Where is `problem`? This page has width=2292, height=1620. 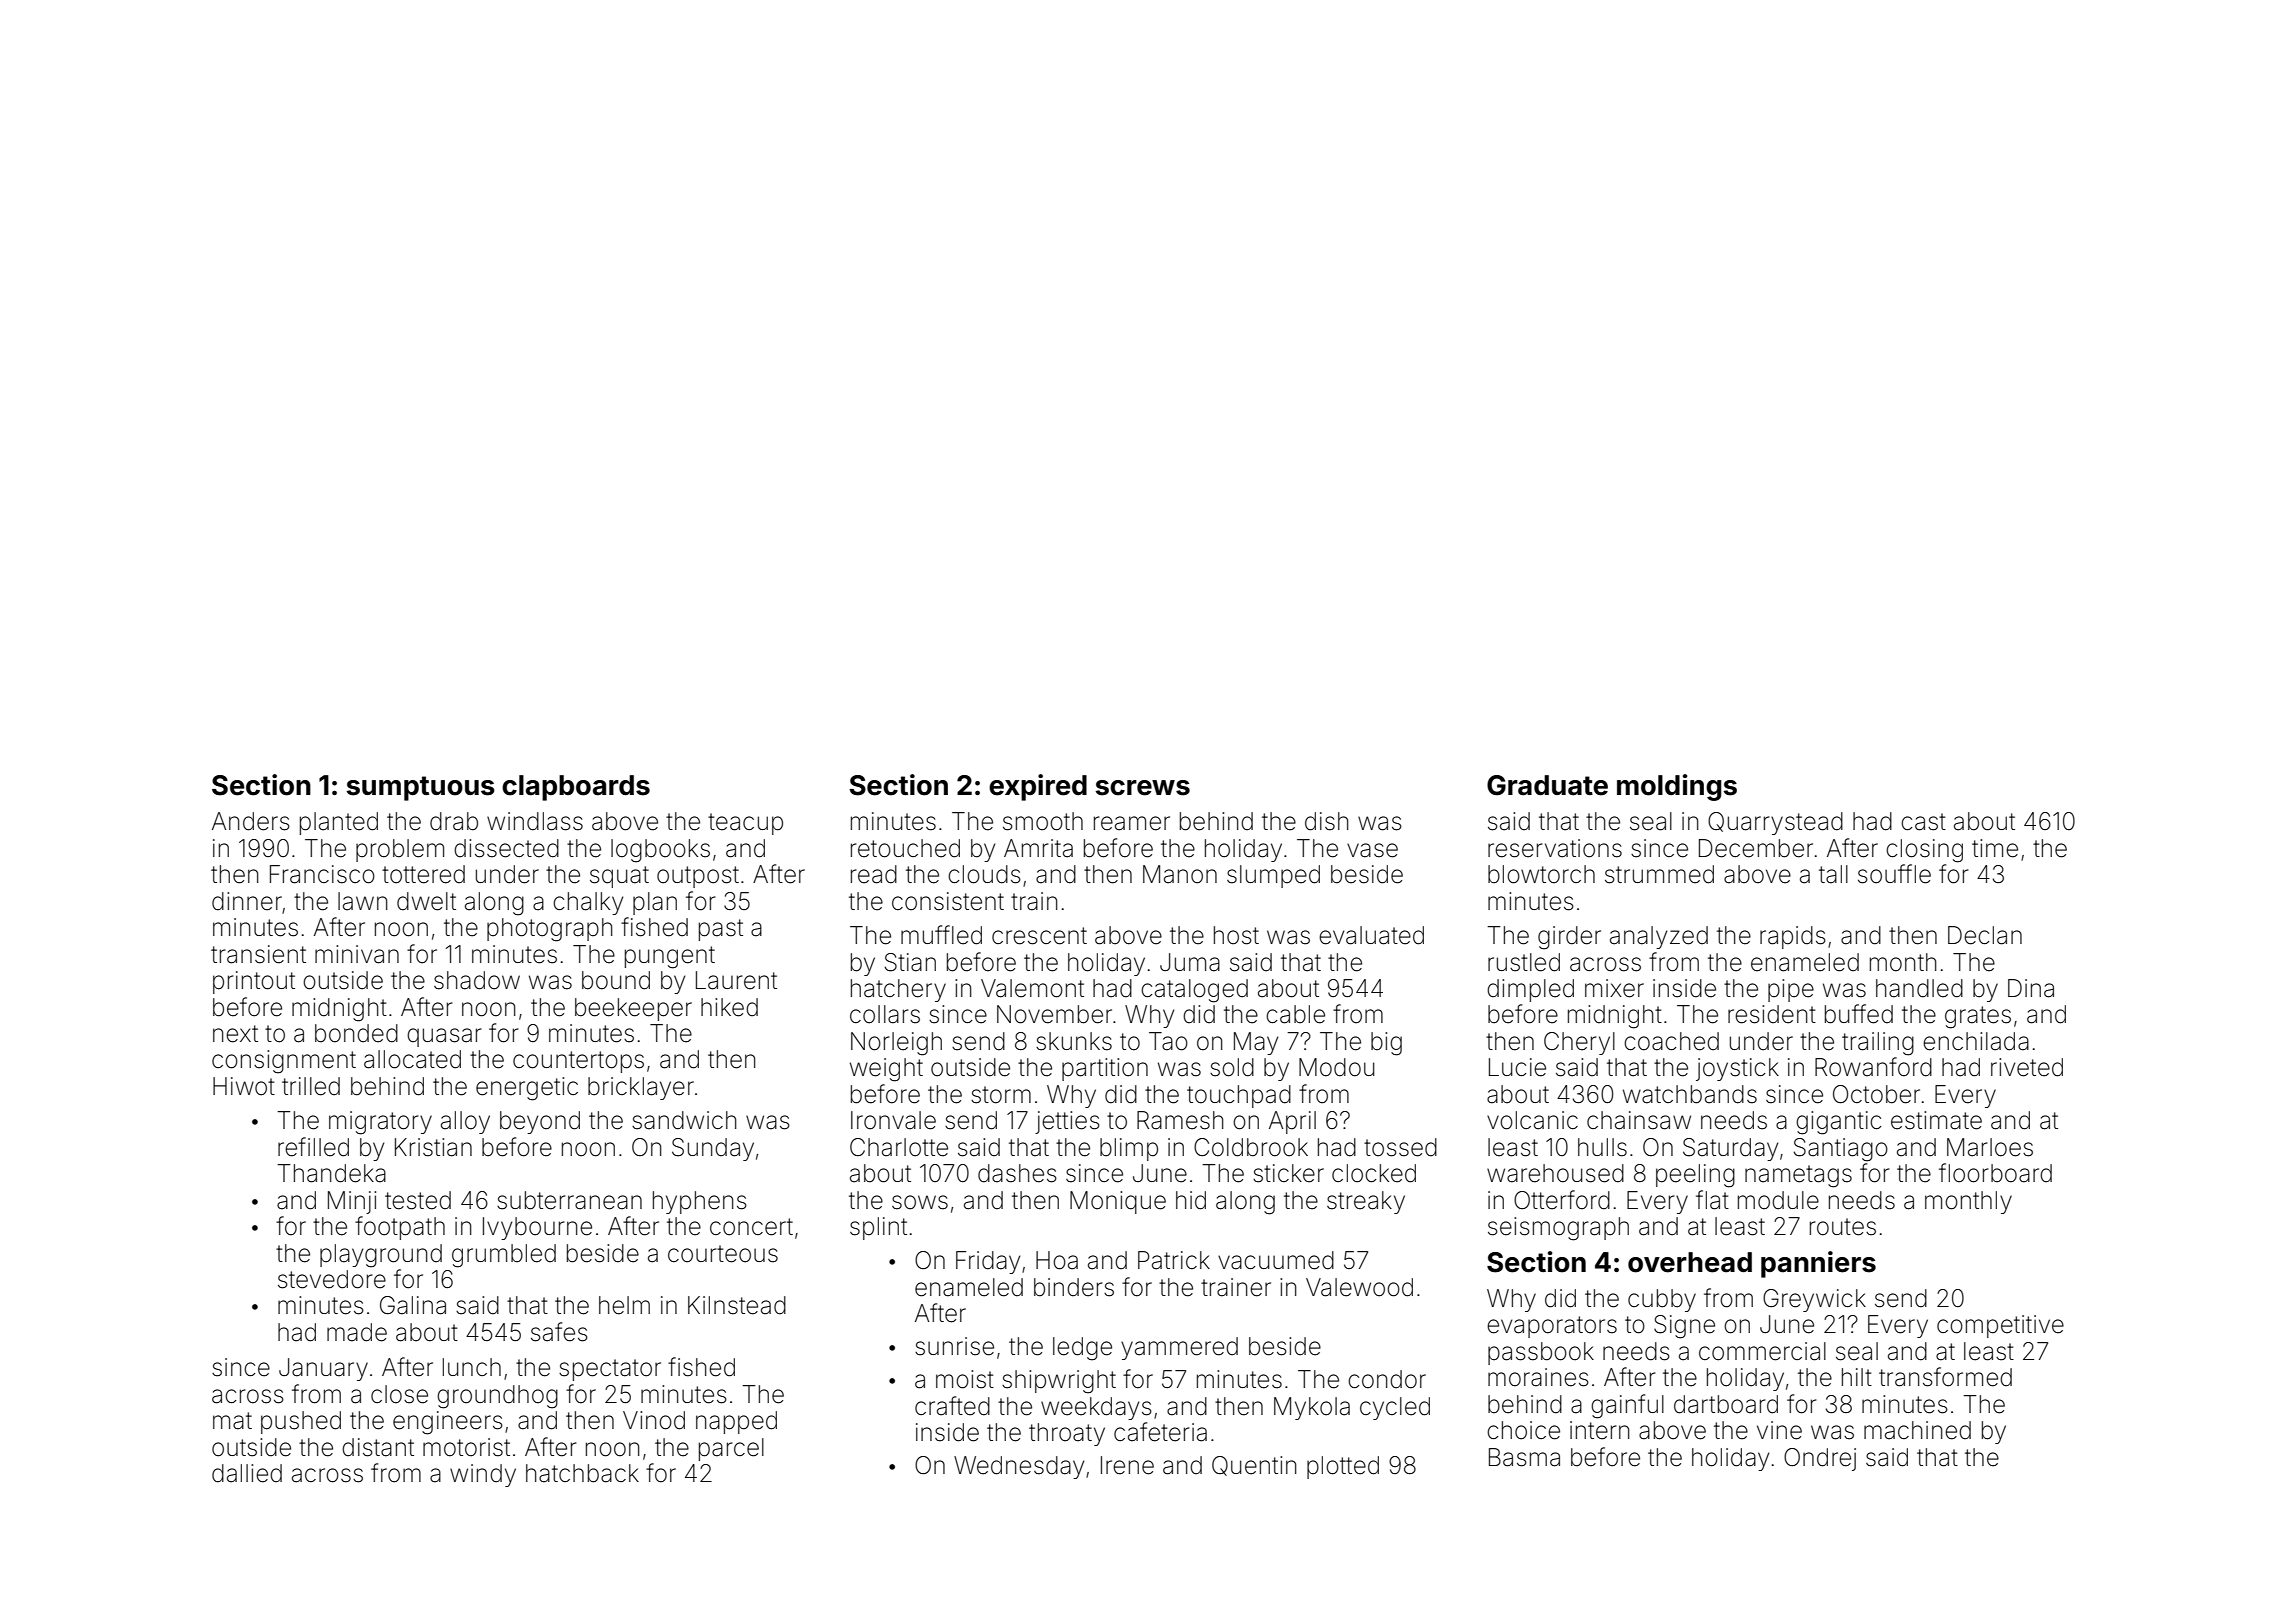 problem is located at coordinates (400, 850).
